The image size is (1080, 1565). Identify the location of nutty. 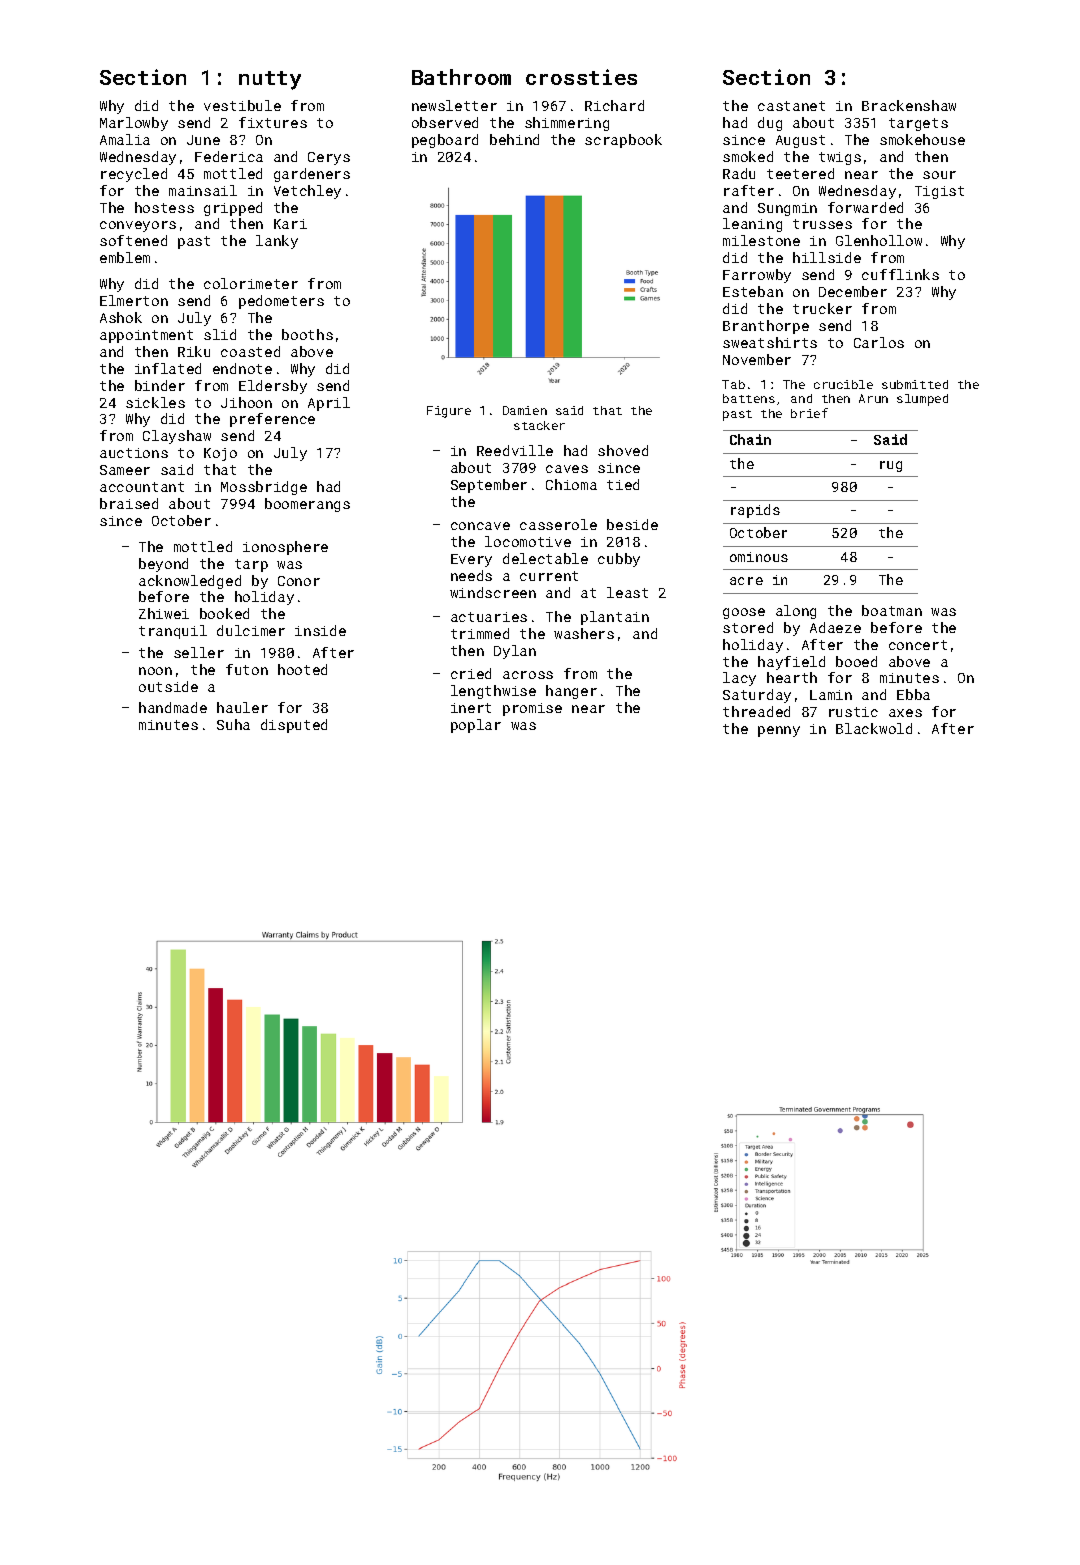
(270, 80).
